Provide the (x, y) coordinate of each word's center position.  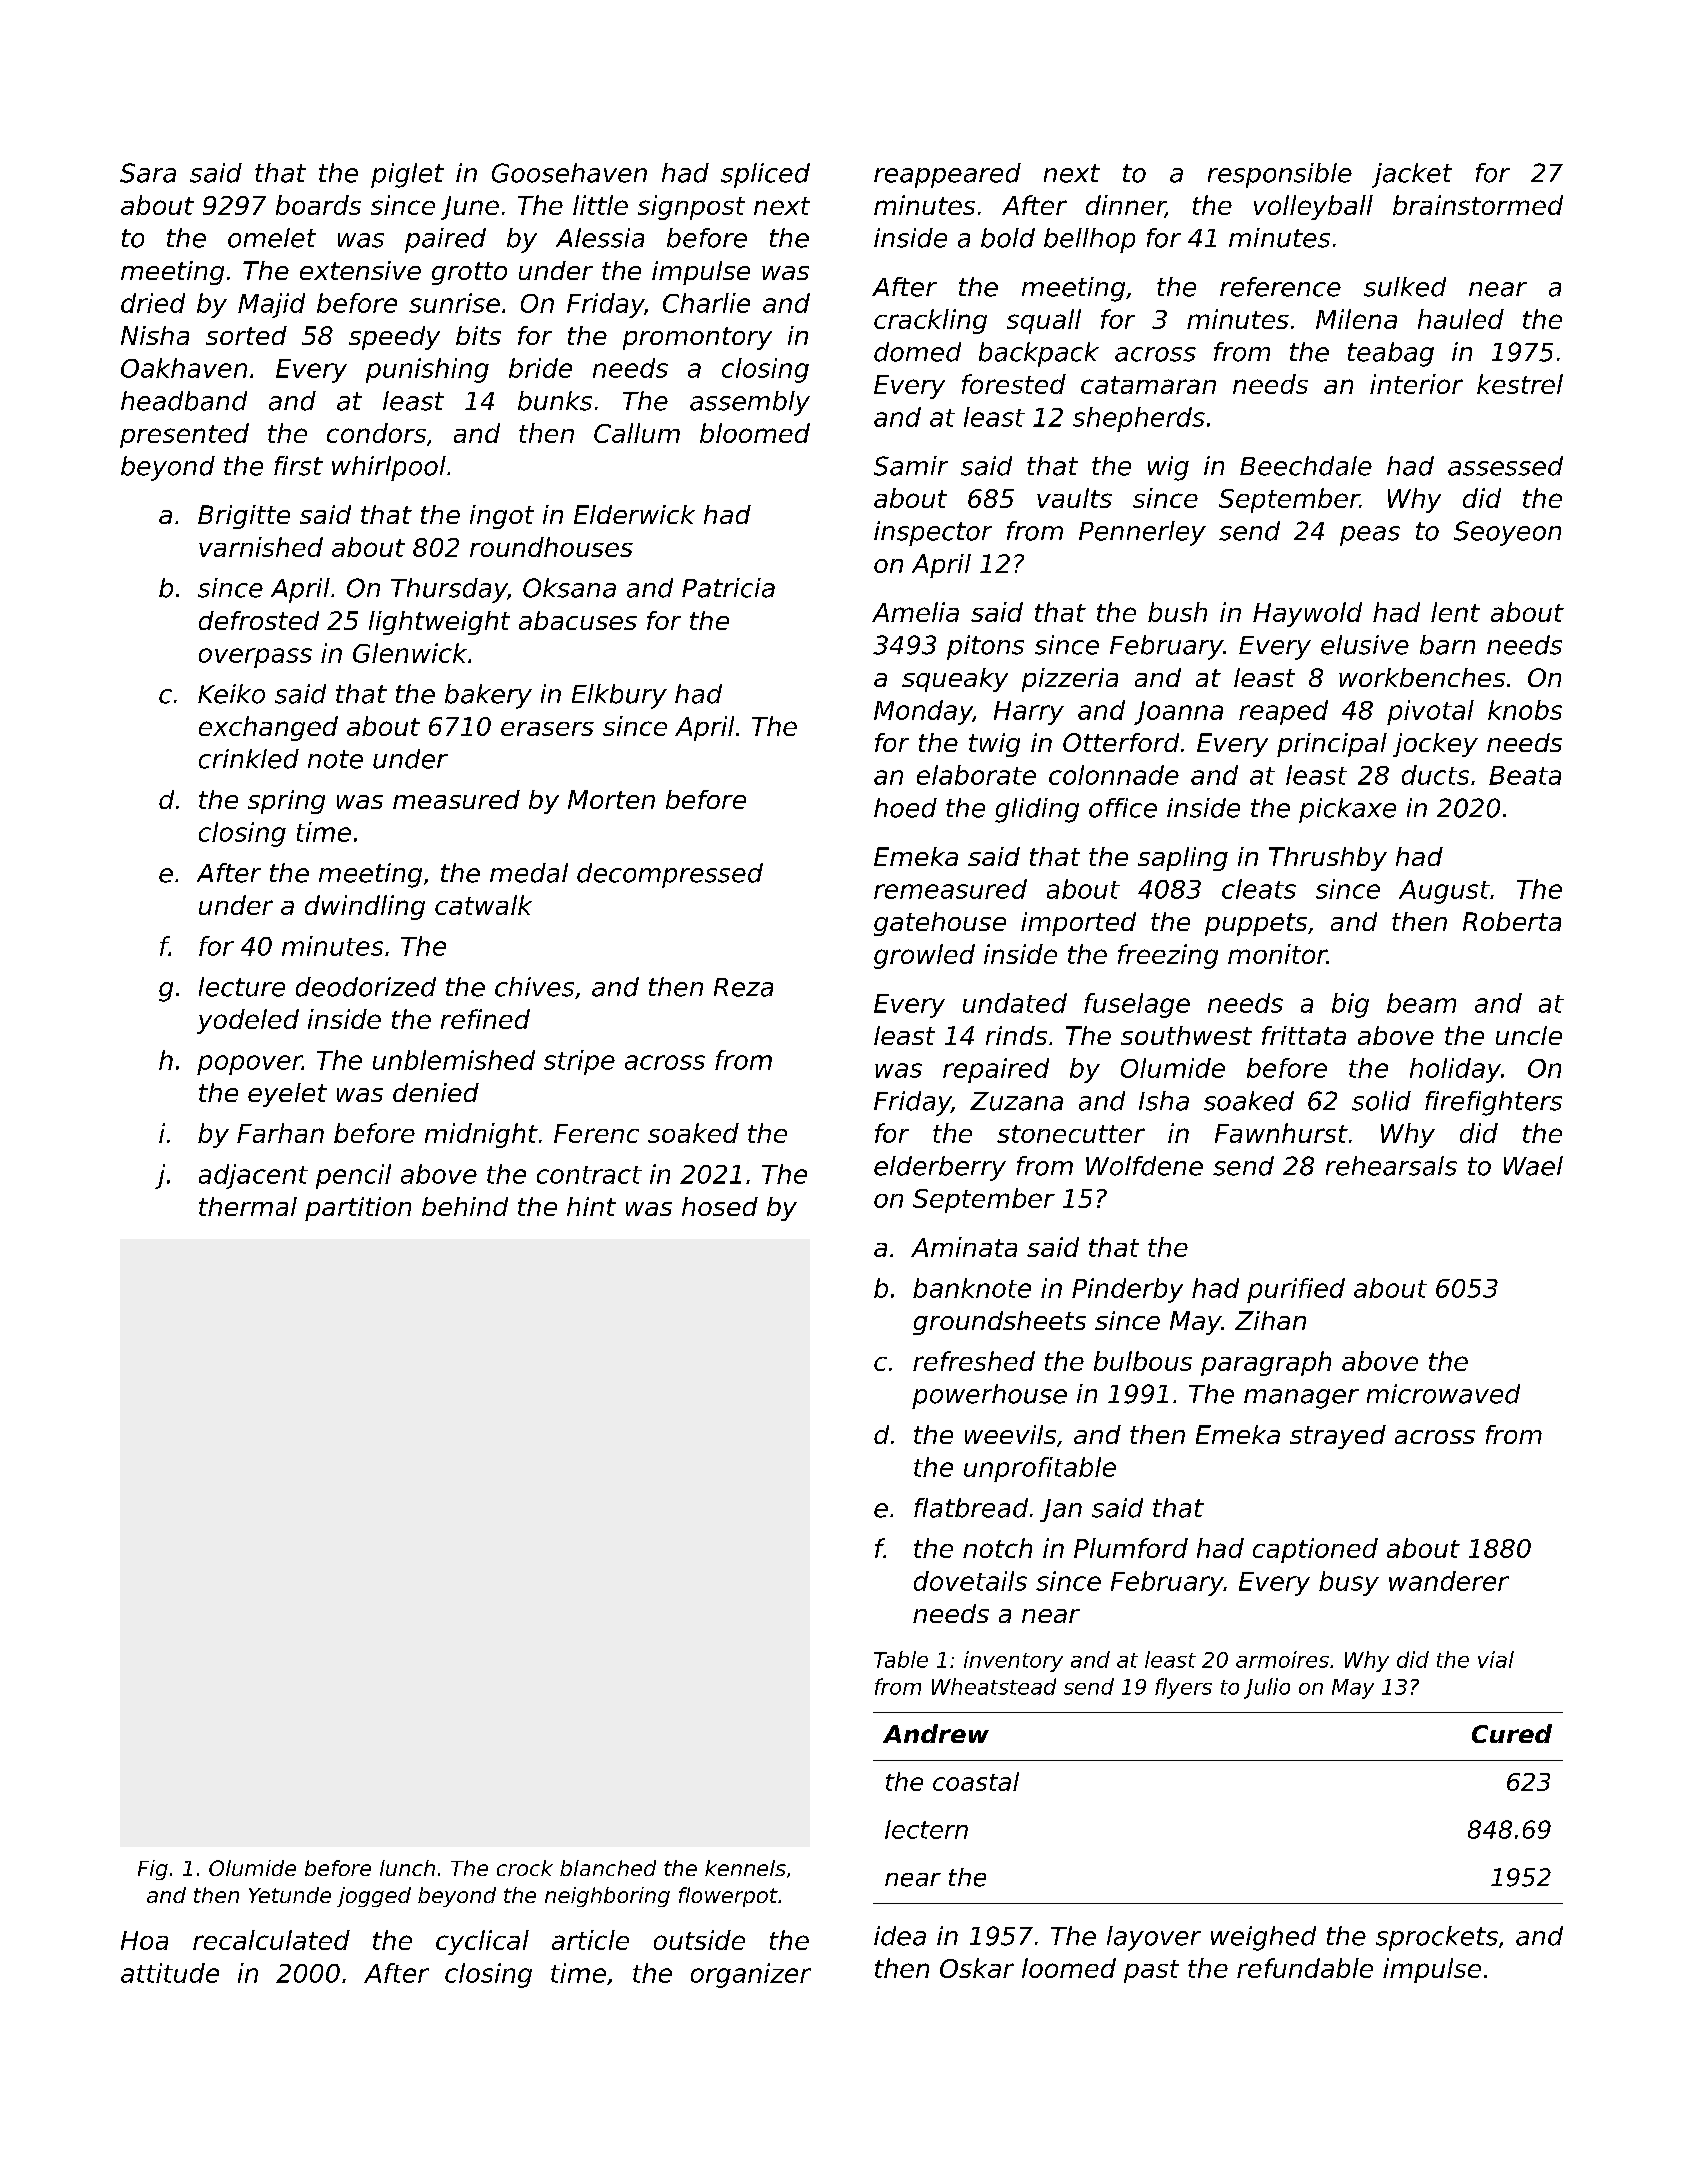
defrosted (259, 620)
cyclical (482, 1942)
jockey (1435, 745)
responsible (1280, 175)
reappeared (947, 175)
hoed (905, 808)
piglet (407, 175)
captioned (1315, 1550)
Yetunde (290, 1895)
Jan (1061, 1510)
